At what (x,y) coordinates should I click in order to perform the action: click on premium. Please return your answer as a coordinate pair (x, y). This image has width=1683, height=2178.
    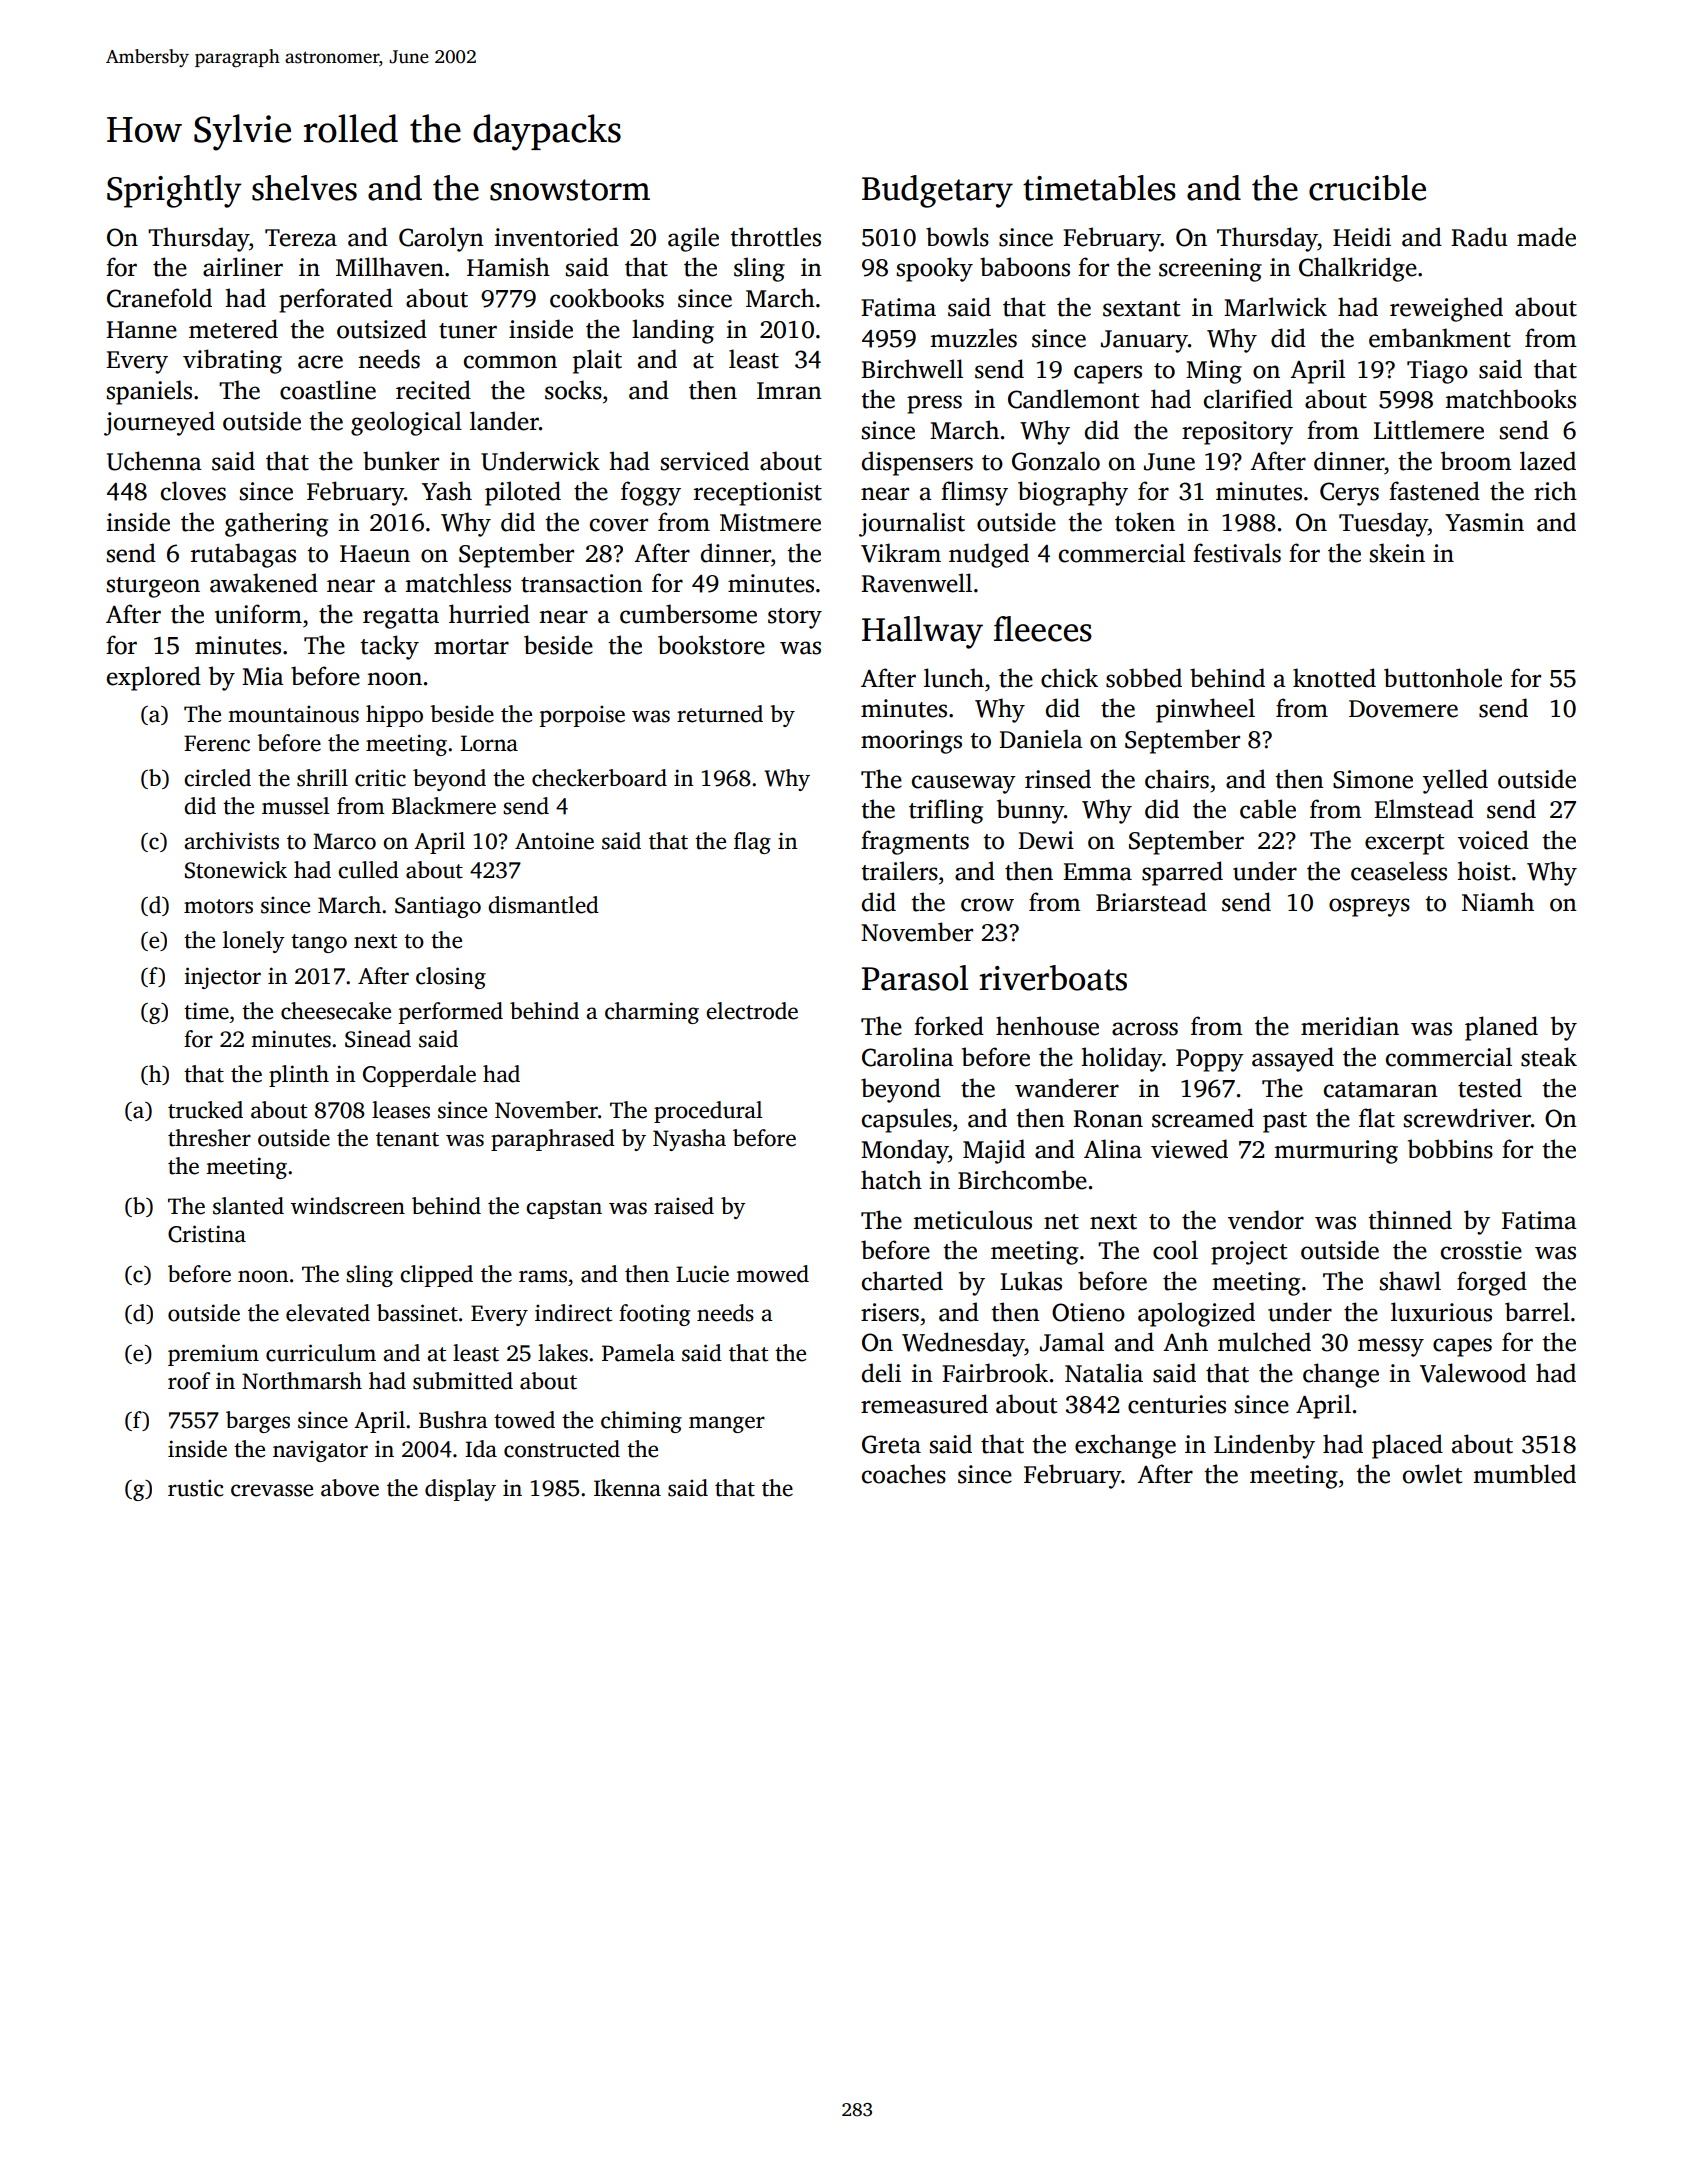
    Looking at the image, I should click on (213, 1355).
